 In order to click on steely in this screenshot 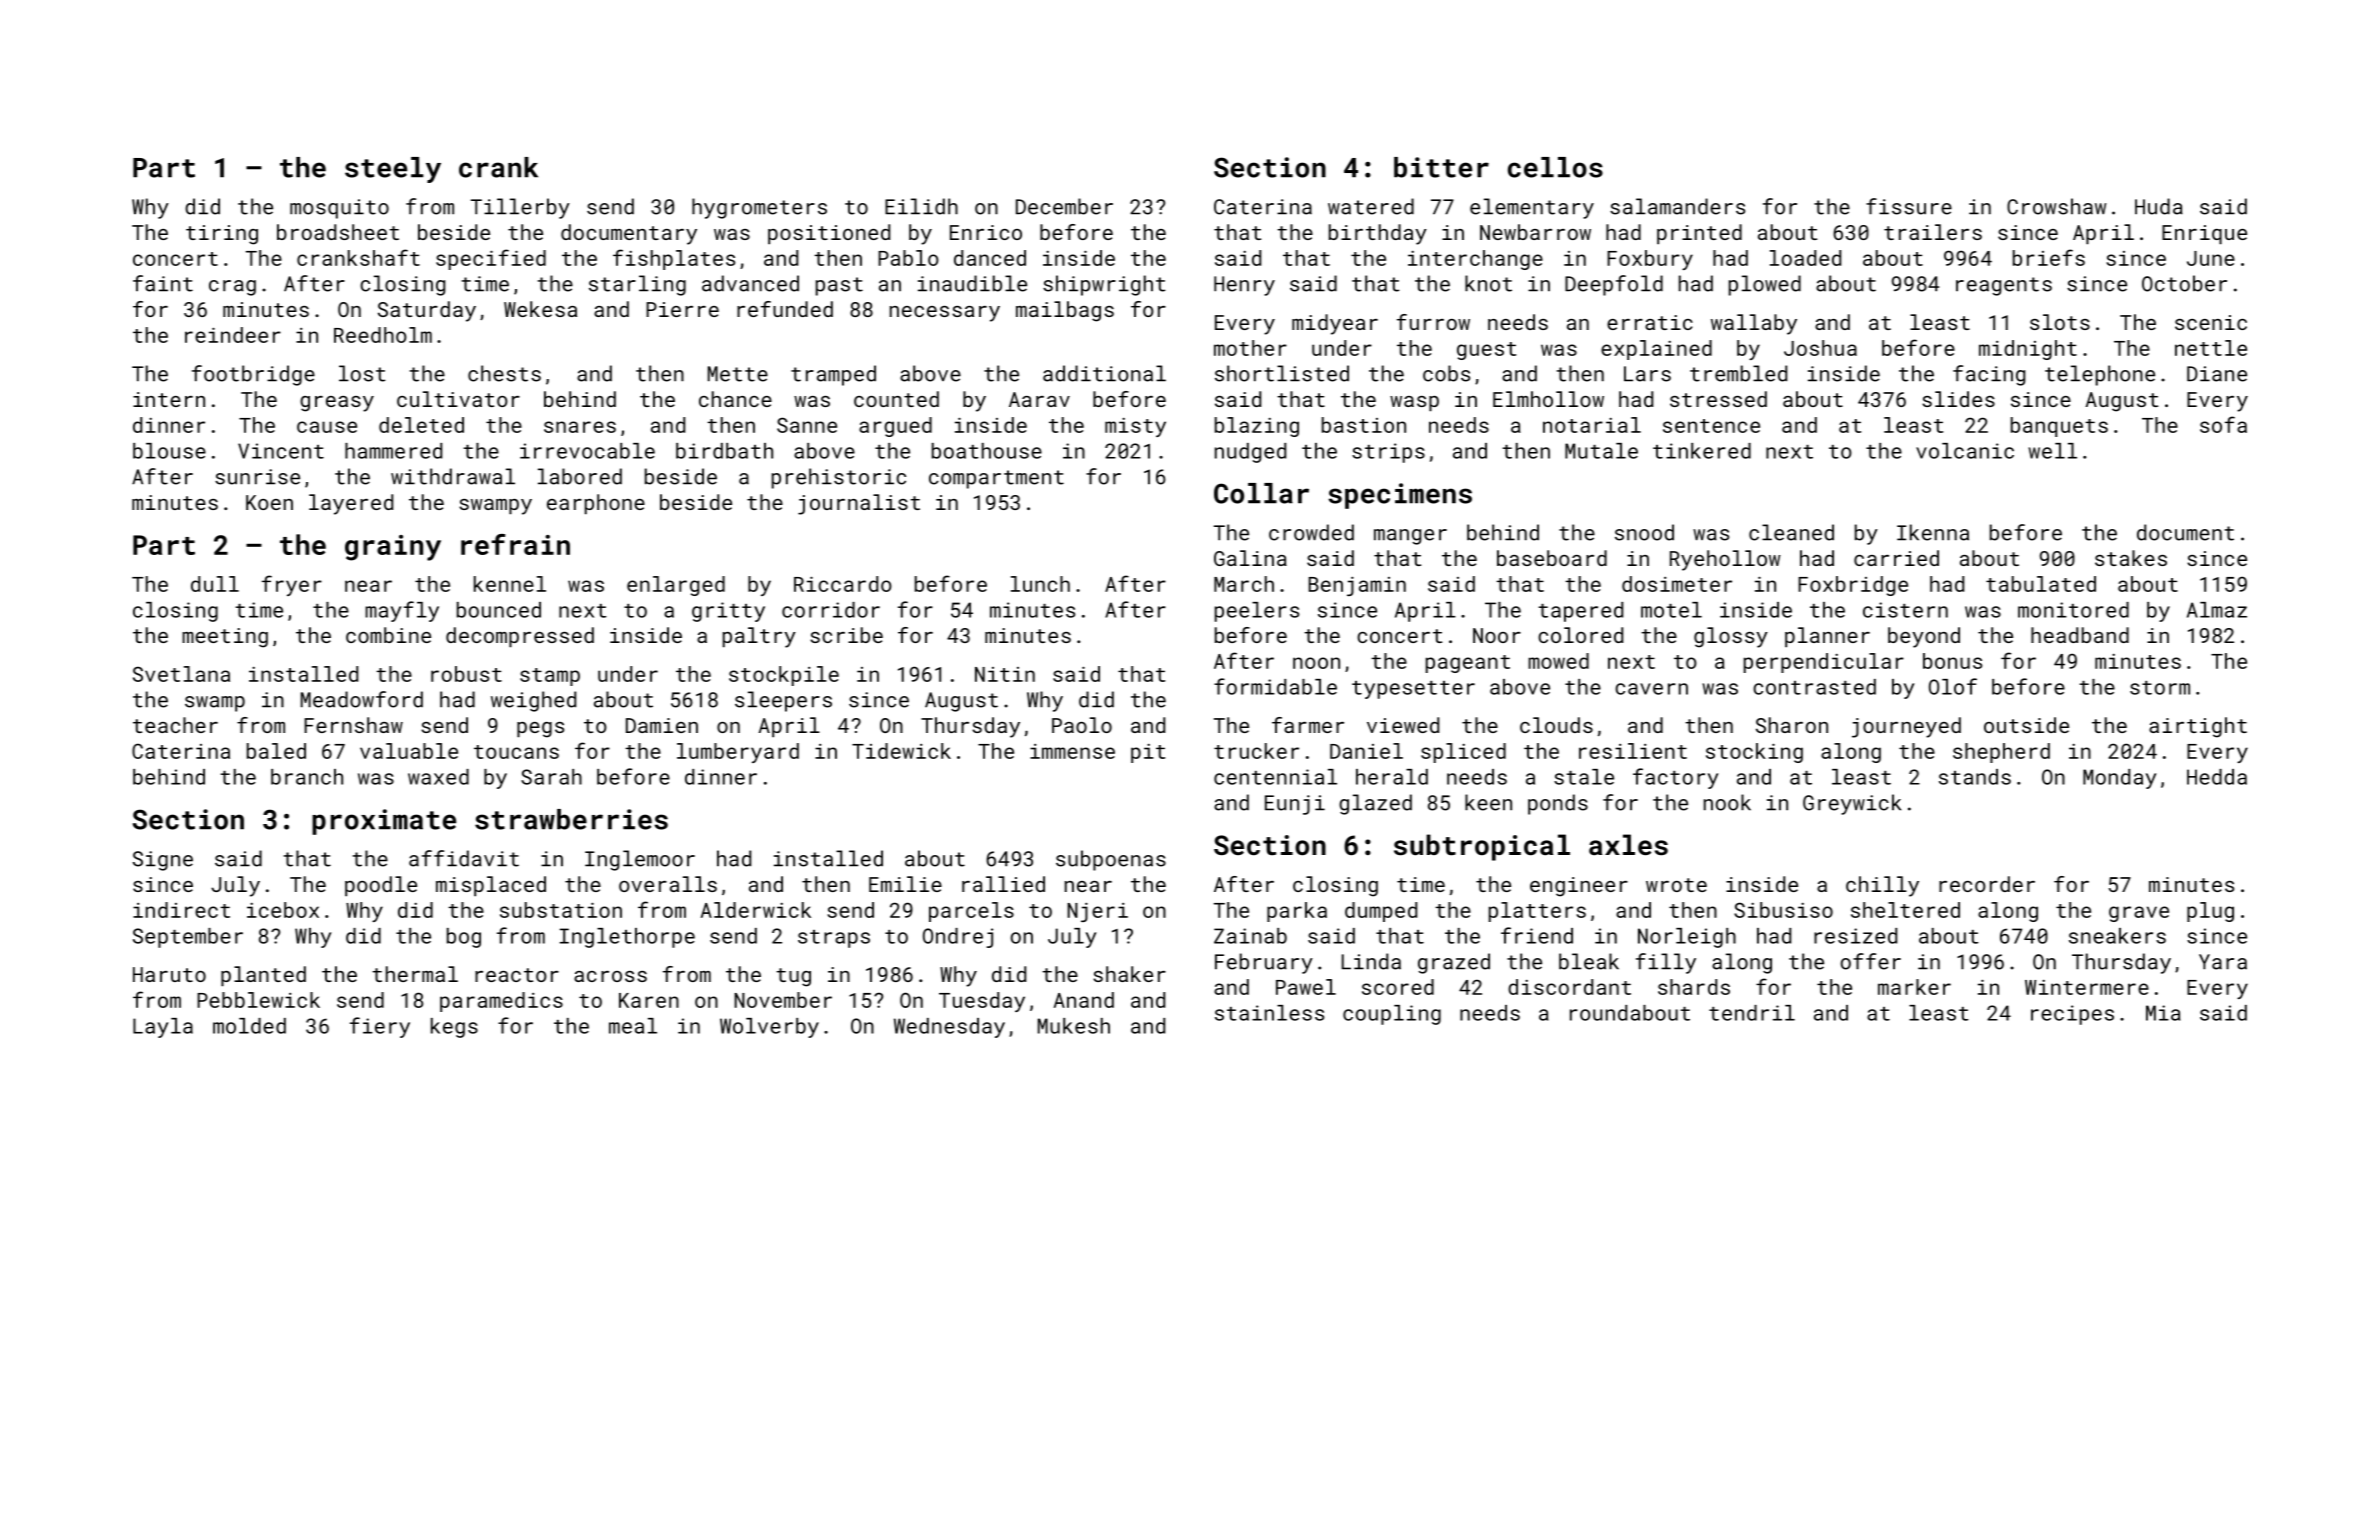, I will do `click(393, 170)`.
